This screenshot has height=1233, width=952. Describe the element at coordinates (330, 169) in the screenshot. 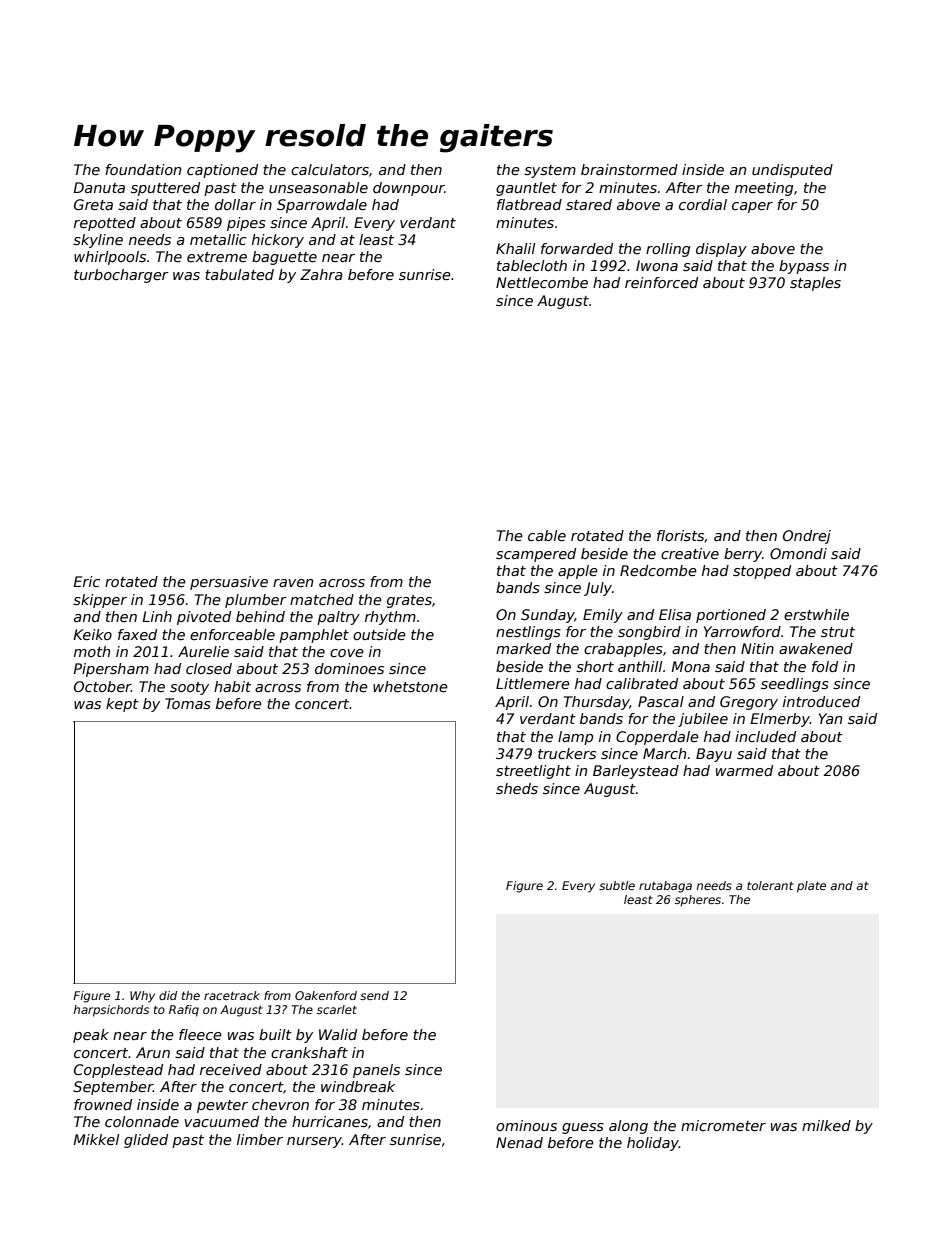

I see `calculators` at that location.
